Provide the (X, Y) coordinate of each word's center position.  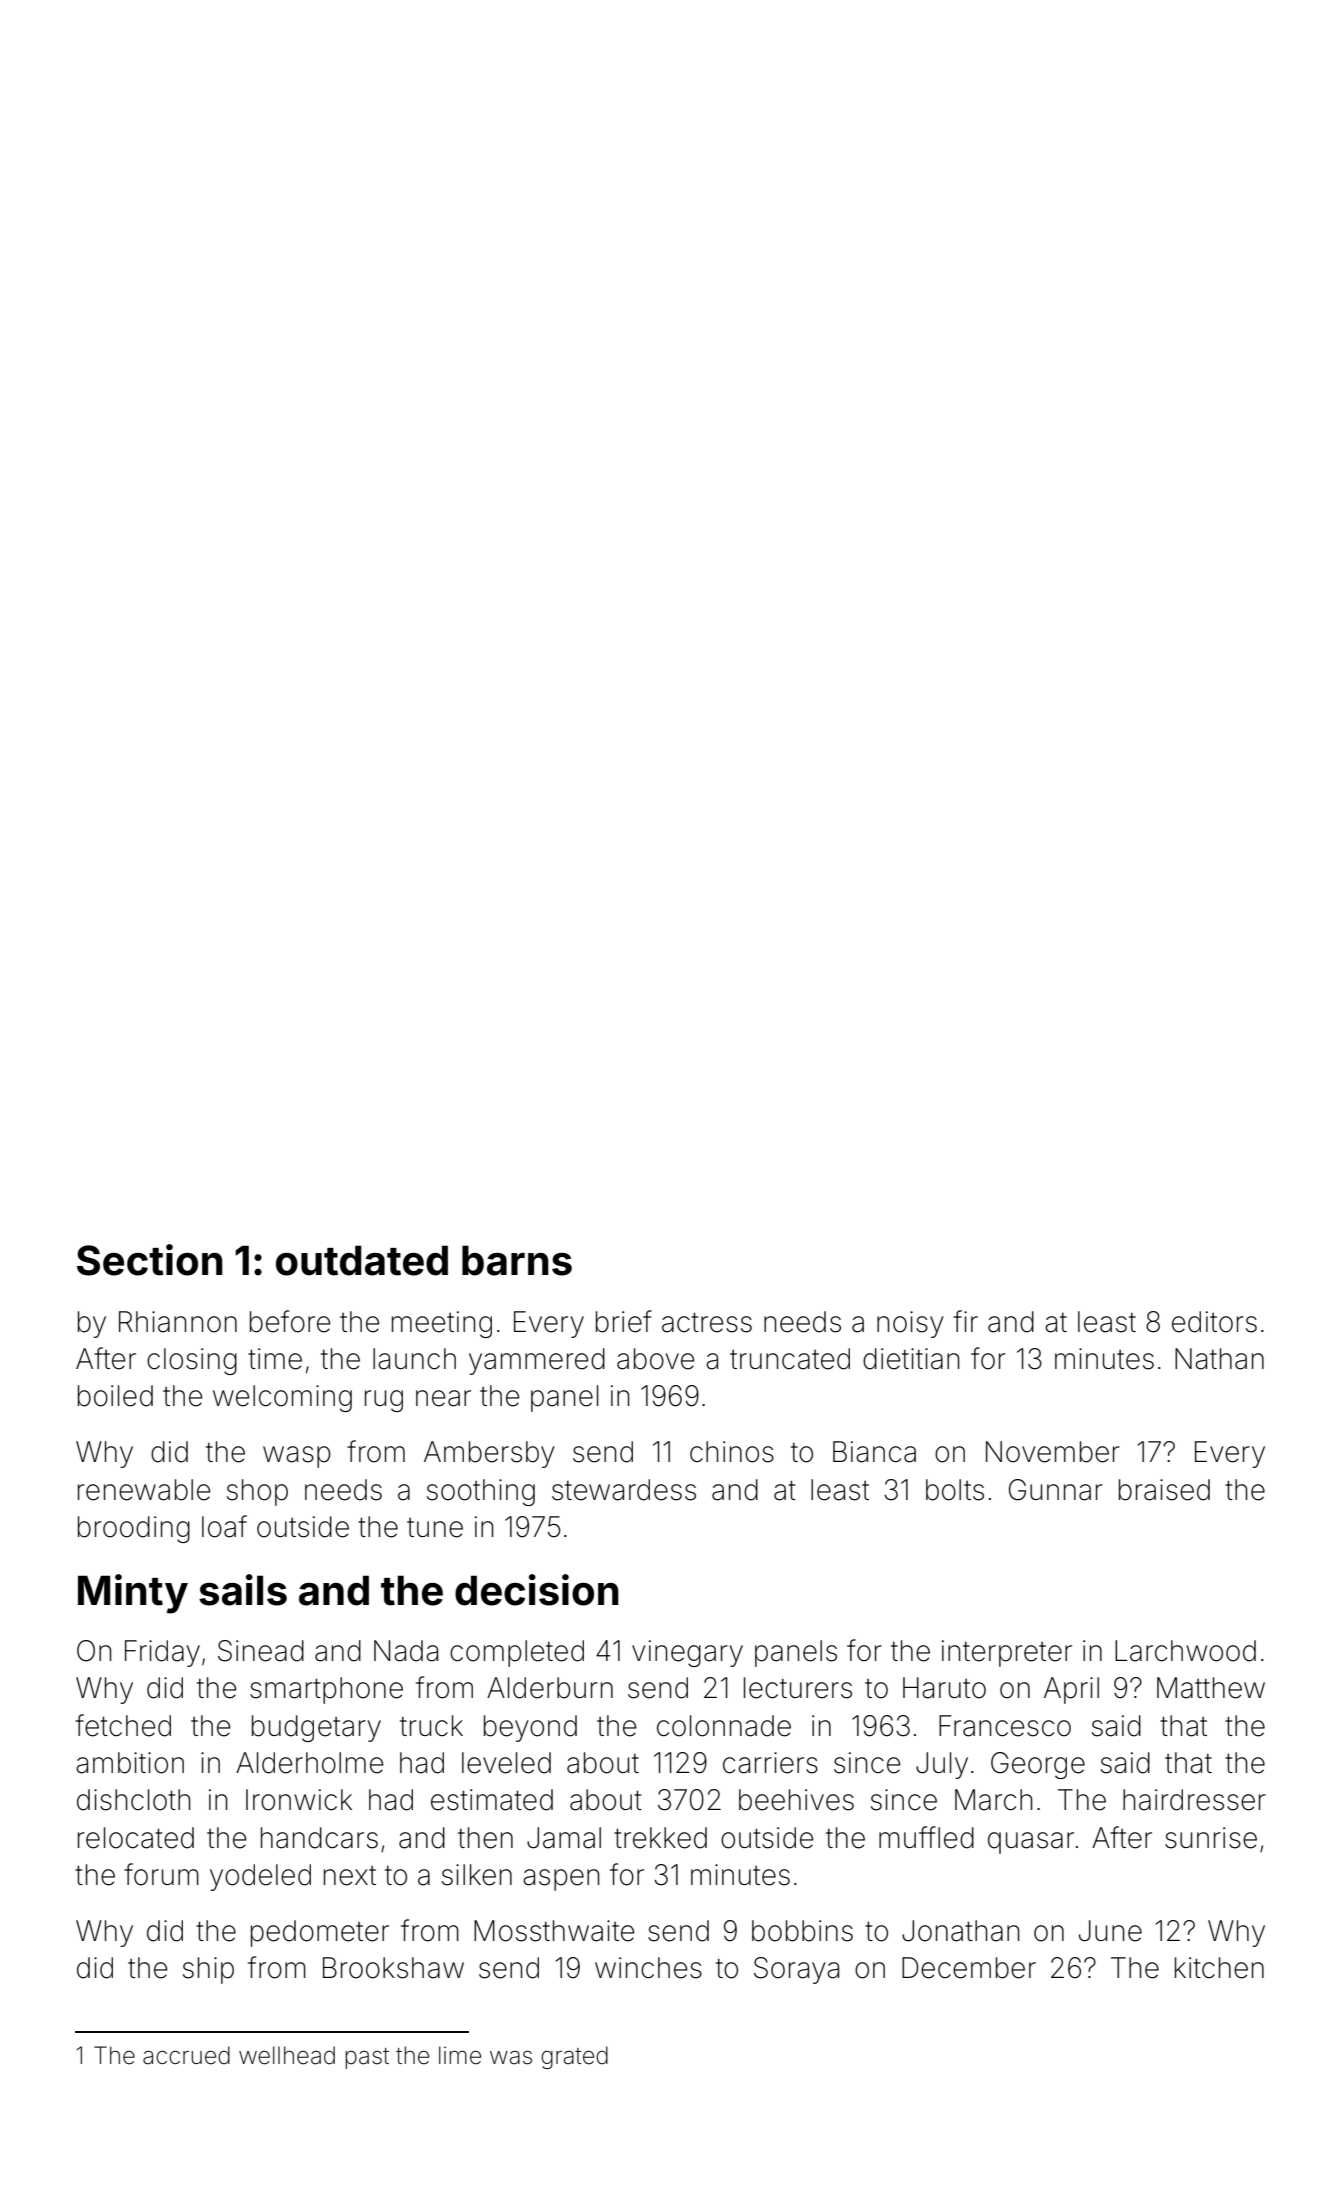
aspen (561, 1880)
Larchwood (1185, 1651)
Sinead (261, 1651)
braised (1164, 1490)
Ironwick (299, 1800)
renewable (144, 1490)
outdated (362, 1260)
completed (517, 1653)
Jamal (564, 1838)
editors (1214, 1322)
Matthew (1211, 1688)
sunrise (1211, 1838)
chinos (732, 1452)
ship (208, 1970)
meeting (442, 1324)
